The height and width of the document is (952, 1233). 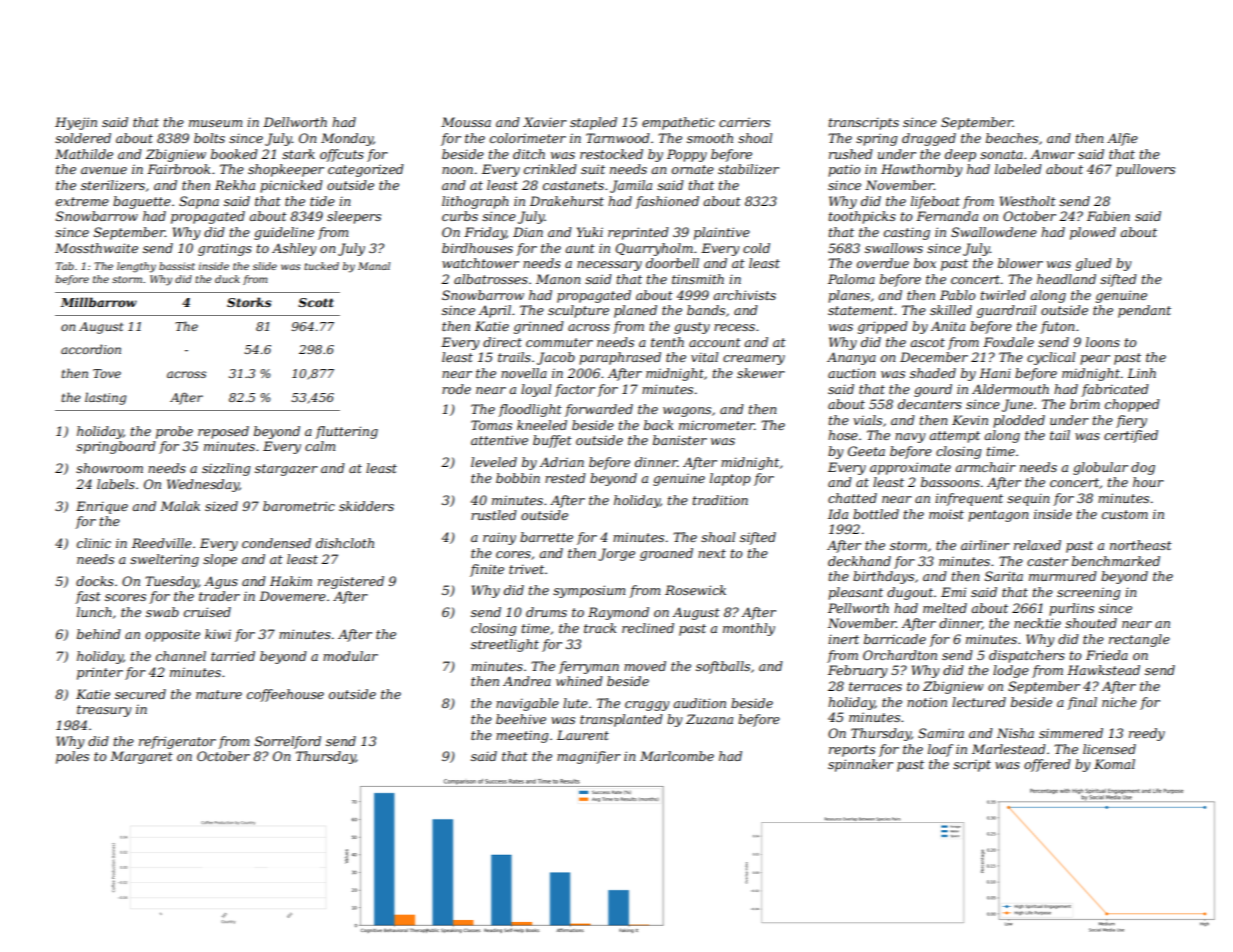 I want to click on terraces, so click(x=875, y=686).
